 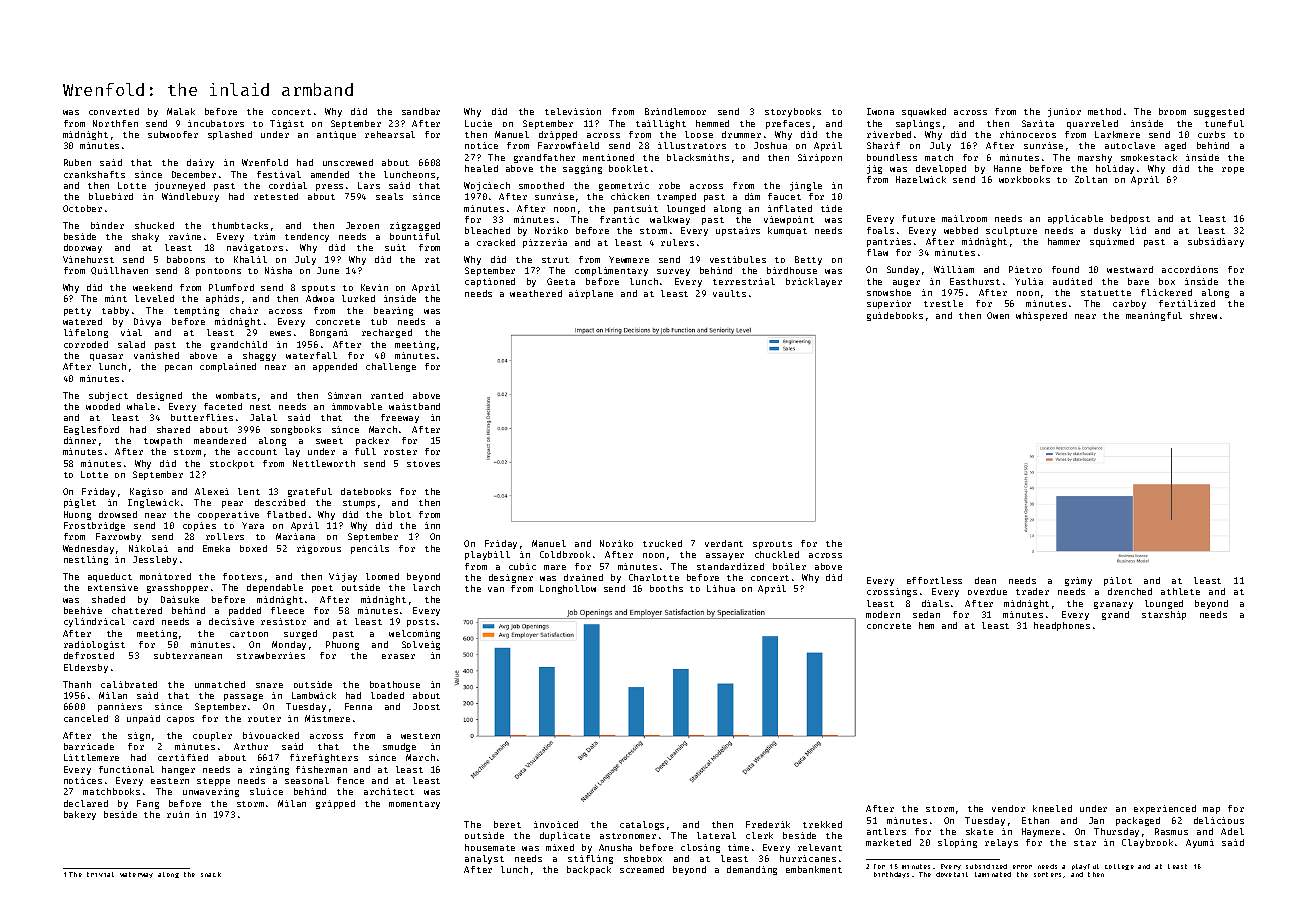 What do you see at coordinates (675, 111) in the page?
I see `Brindlemoor` at bounding box center [675, 111].
